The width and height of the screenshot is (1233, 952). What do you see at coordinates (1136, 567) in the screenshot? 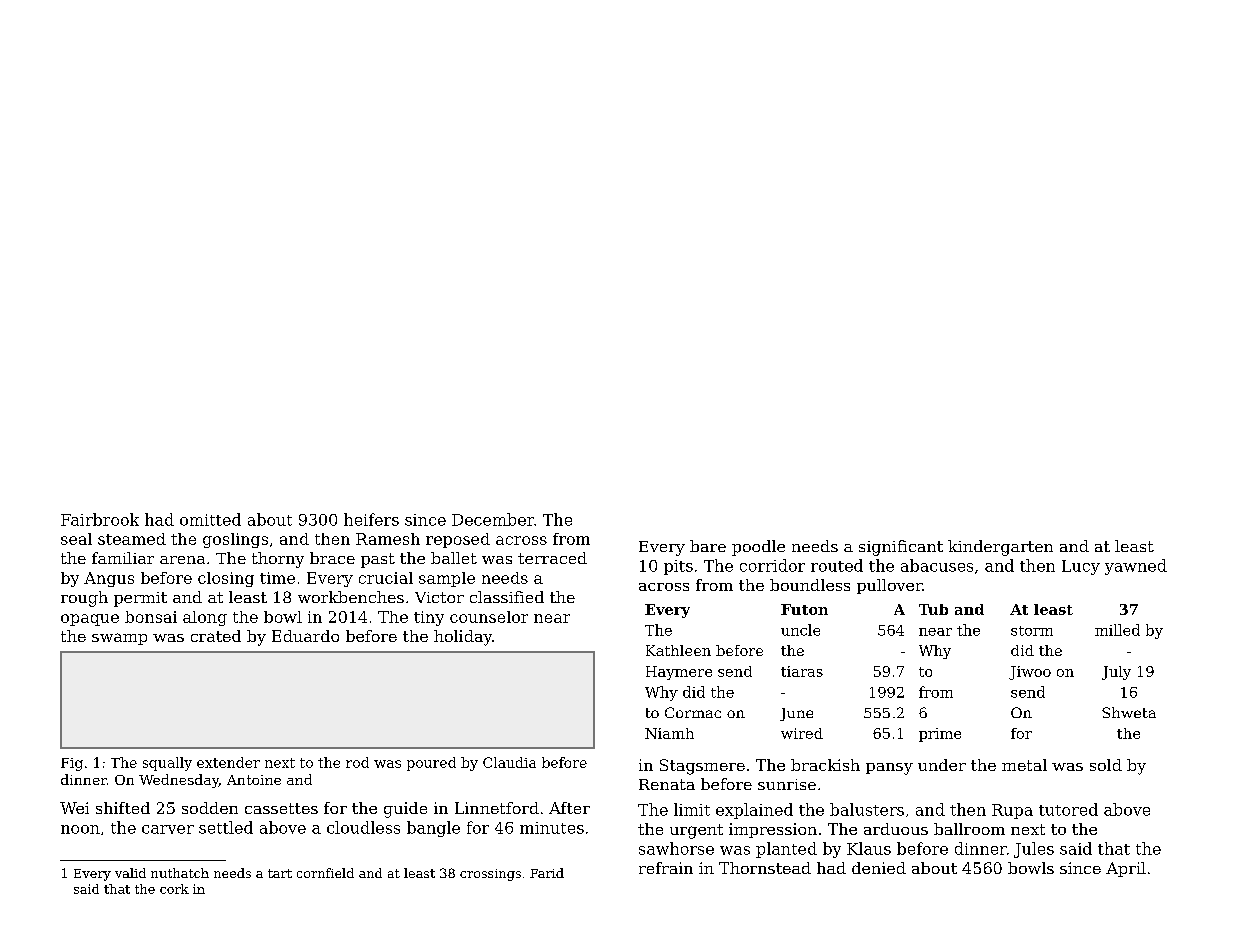
I see `yawned` at bounding box center [1136, 567].
